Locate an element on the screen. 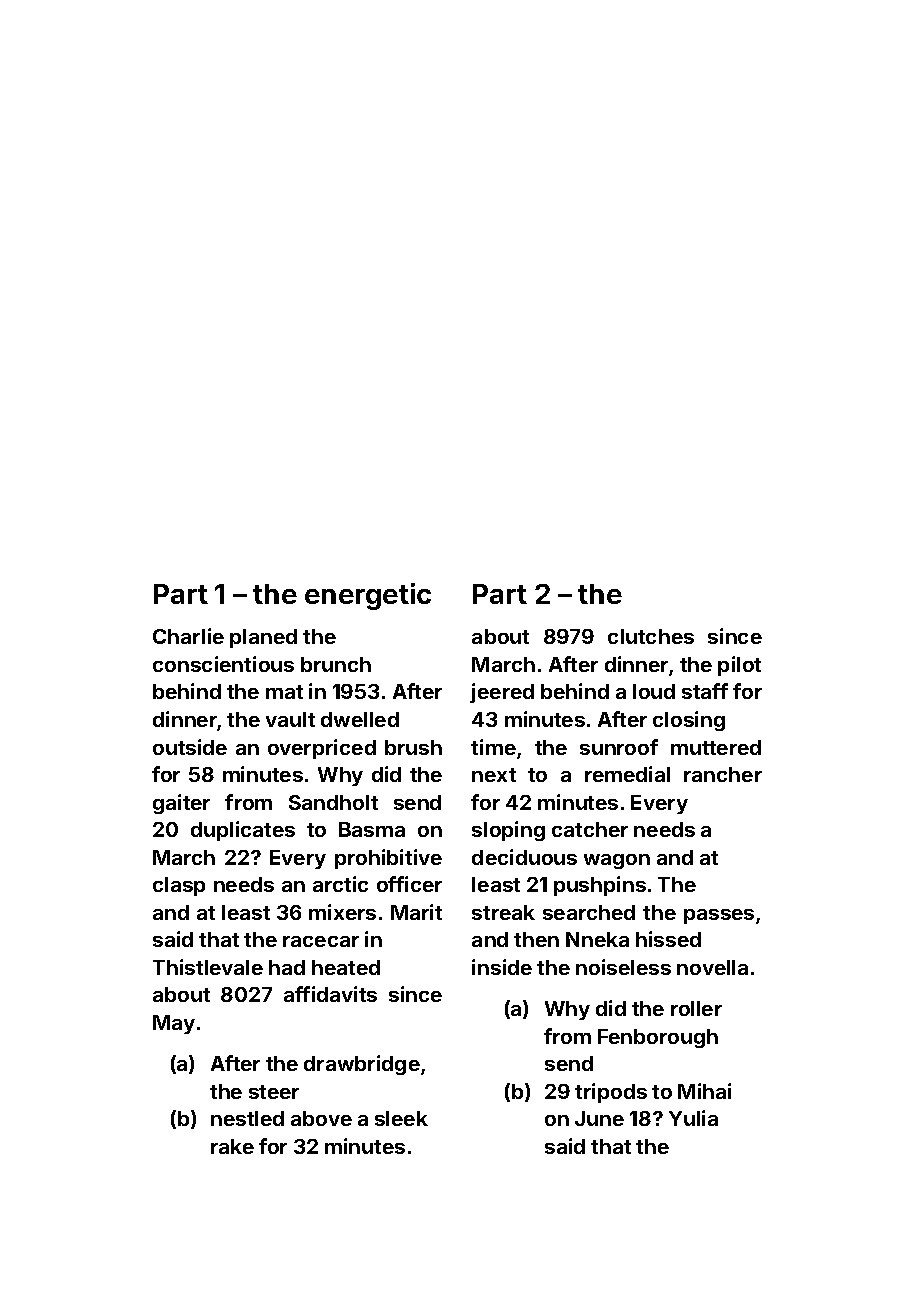 This screenshot has width=915, height=1298. mat is located at coordinates (284, 692).
